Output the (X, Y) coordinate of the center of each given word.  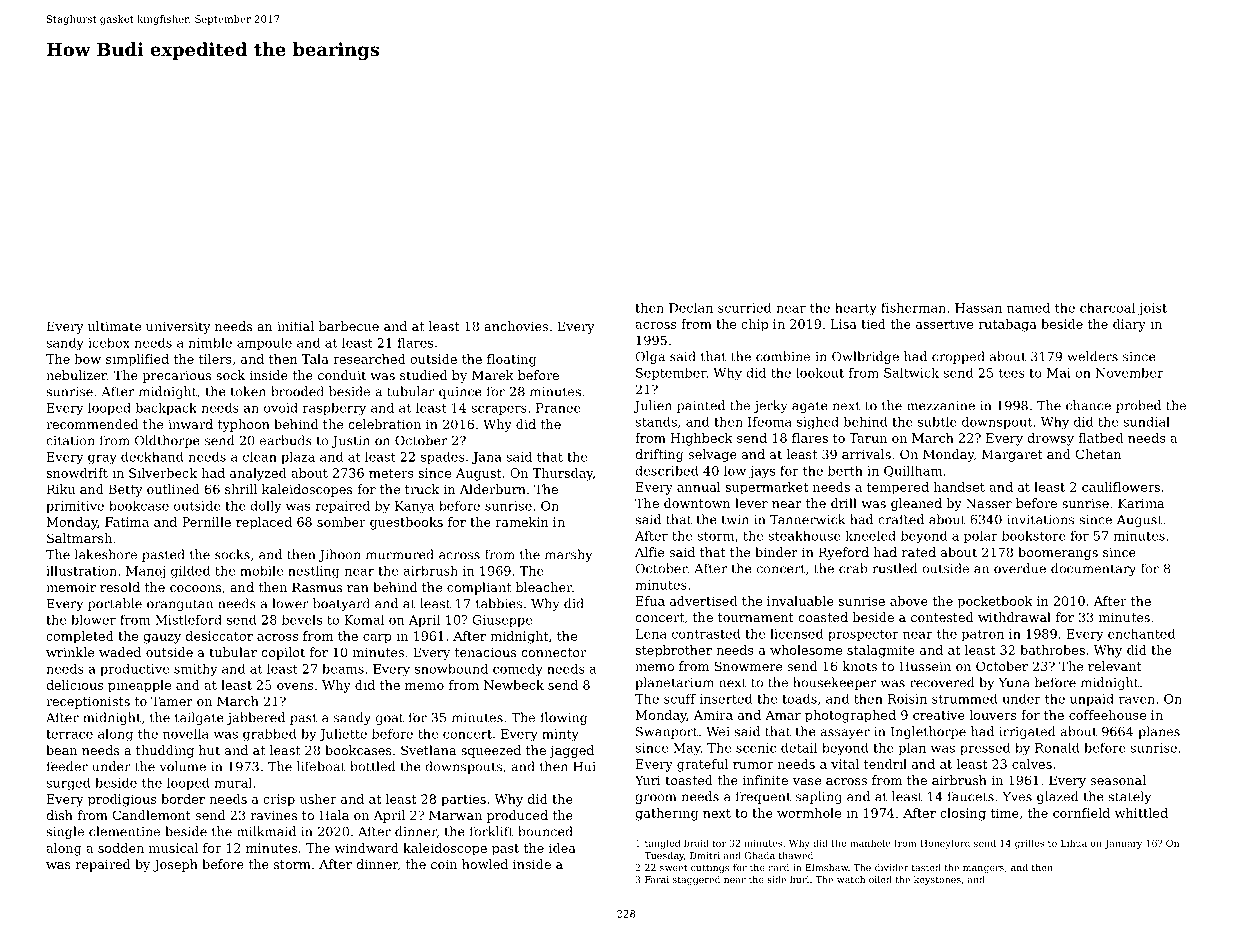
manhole (870, 843)
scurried (744, 307)
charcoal (1107, 307)
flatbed (1100, 438)
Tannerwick (808, 519)
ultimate (114, 326)
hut (209, 750)
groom (655, 799)
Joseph (175, 865)
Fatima (127, 522)
